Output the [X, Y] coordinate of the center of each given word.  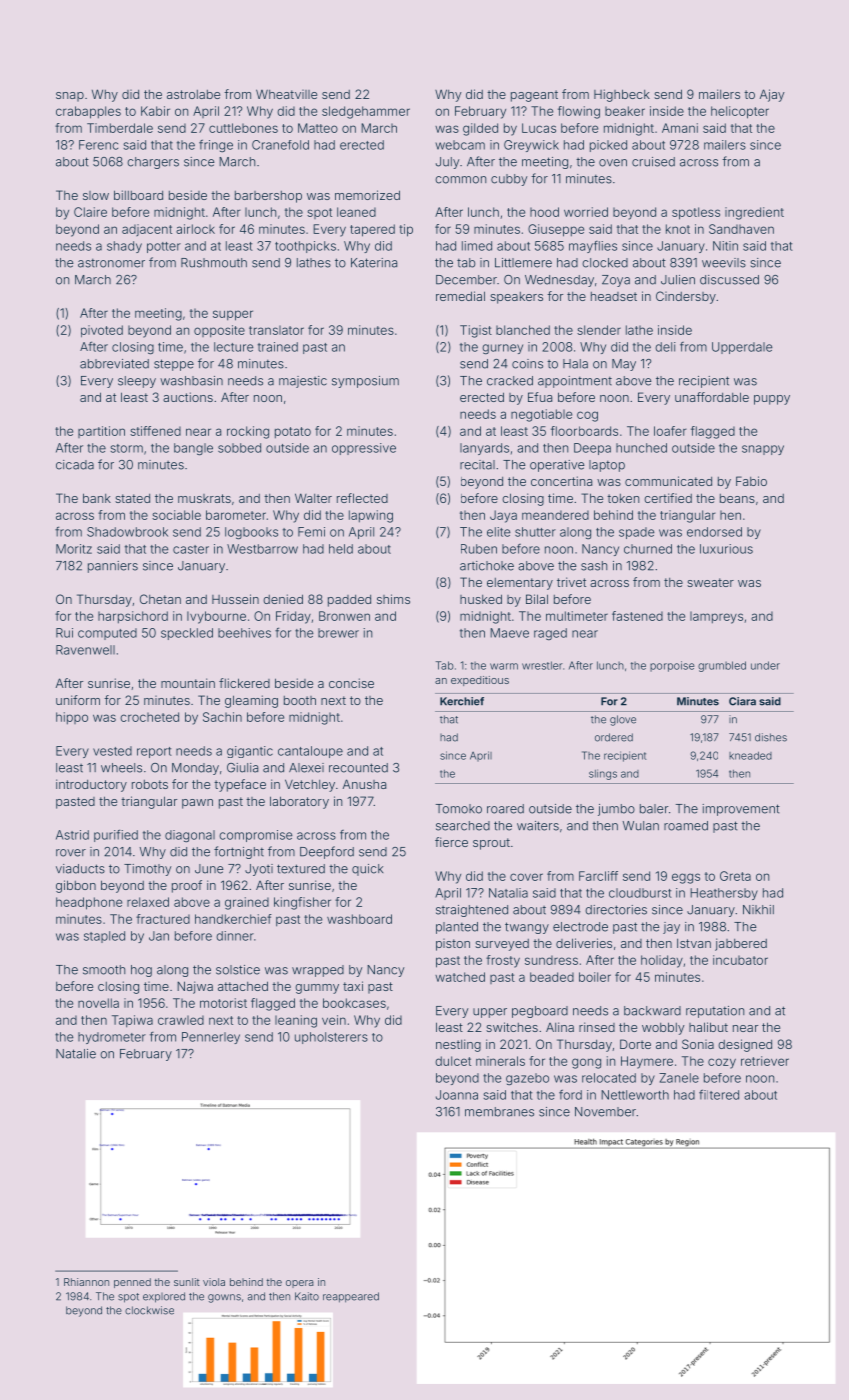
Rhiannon [86, 1282]
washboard [359, 919]
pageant [534, 96]
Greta [735, 876]
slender [599, 330]
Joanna [457, 1095]
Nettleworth [635, 1095]
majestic [303, 382]
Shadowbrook [127, 532]
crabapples [88, 112]
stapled [104, 937]
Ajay [772, 95]
